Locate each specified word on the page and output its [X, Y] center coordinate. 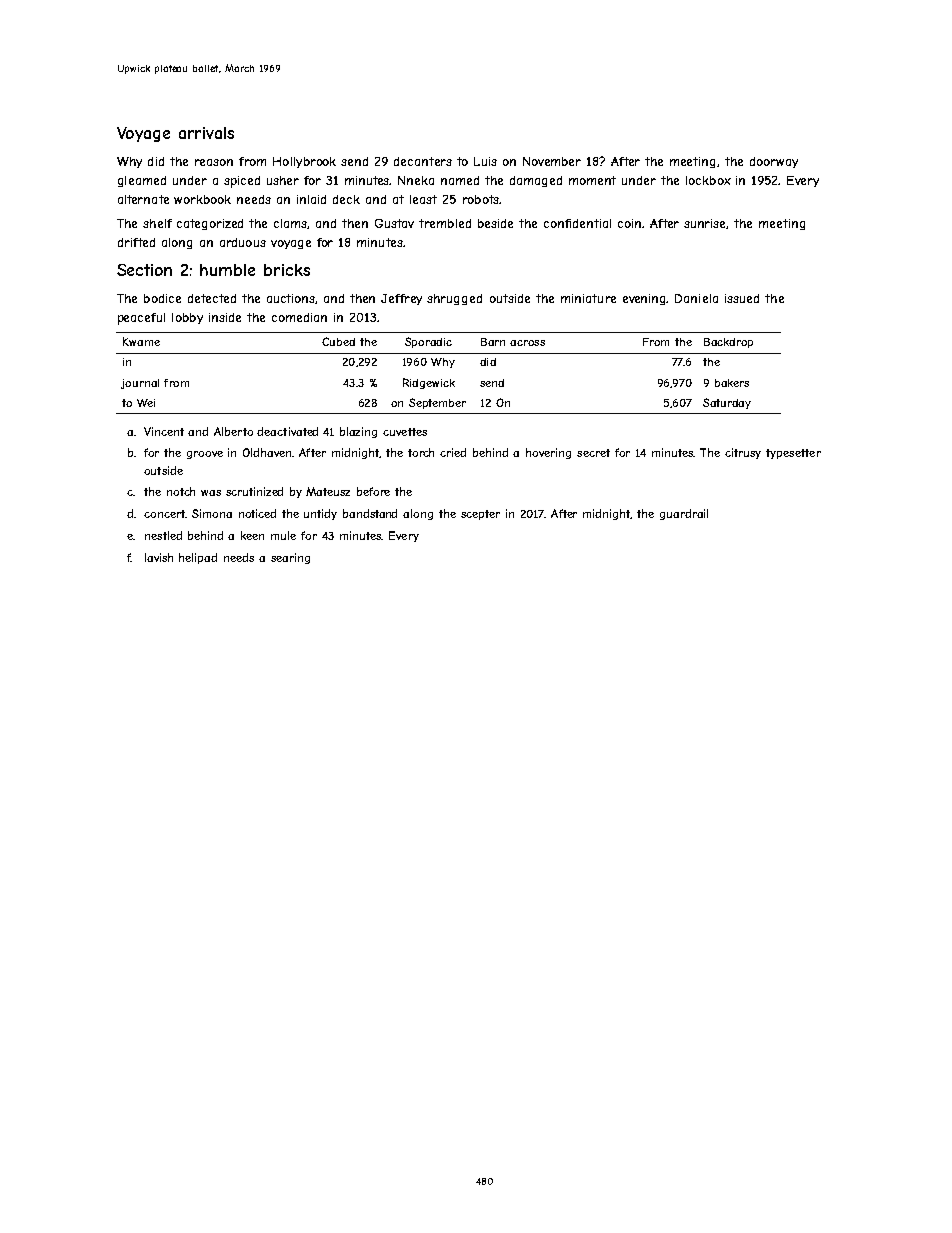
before [373, 491]
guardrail [684, 514]
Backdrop [728, 343]
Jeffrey [401, 299]
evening [645, 299]
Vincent [164, 431]
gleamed [142, 181]
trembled [445, 223]
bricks [287, 270]
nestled [163, 535]
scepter [480, 515]
